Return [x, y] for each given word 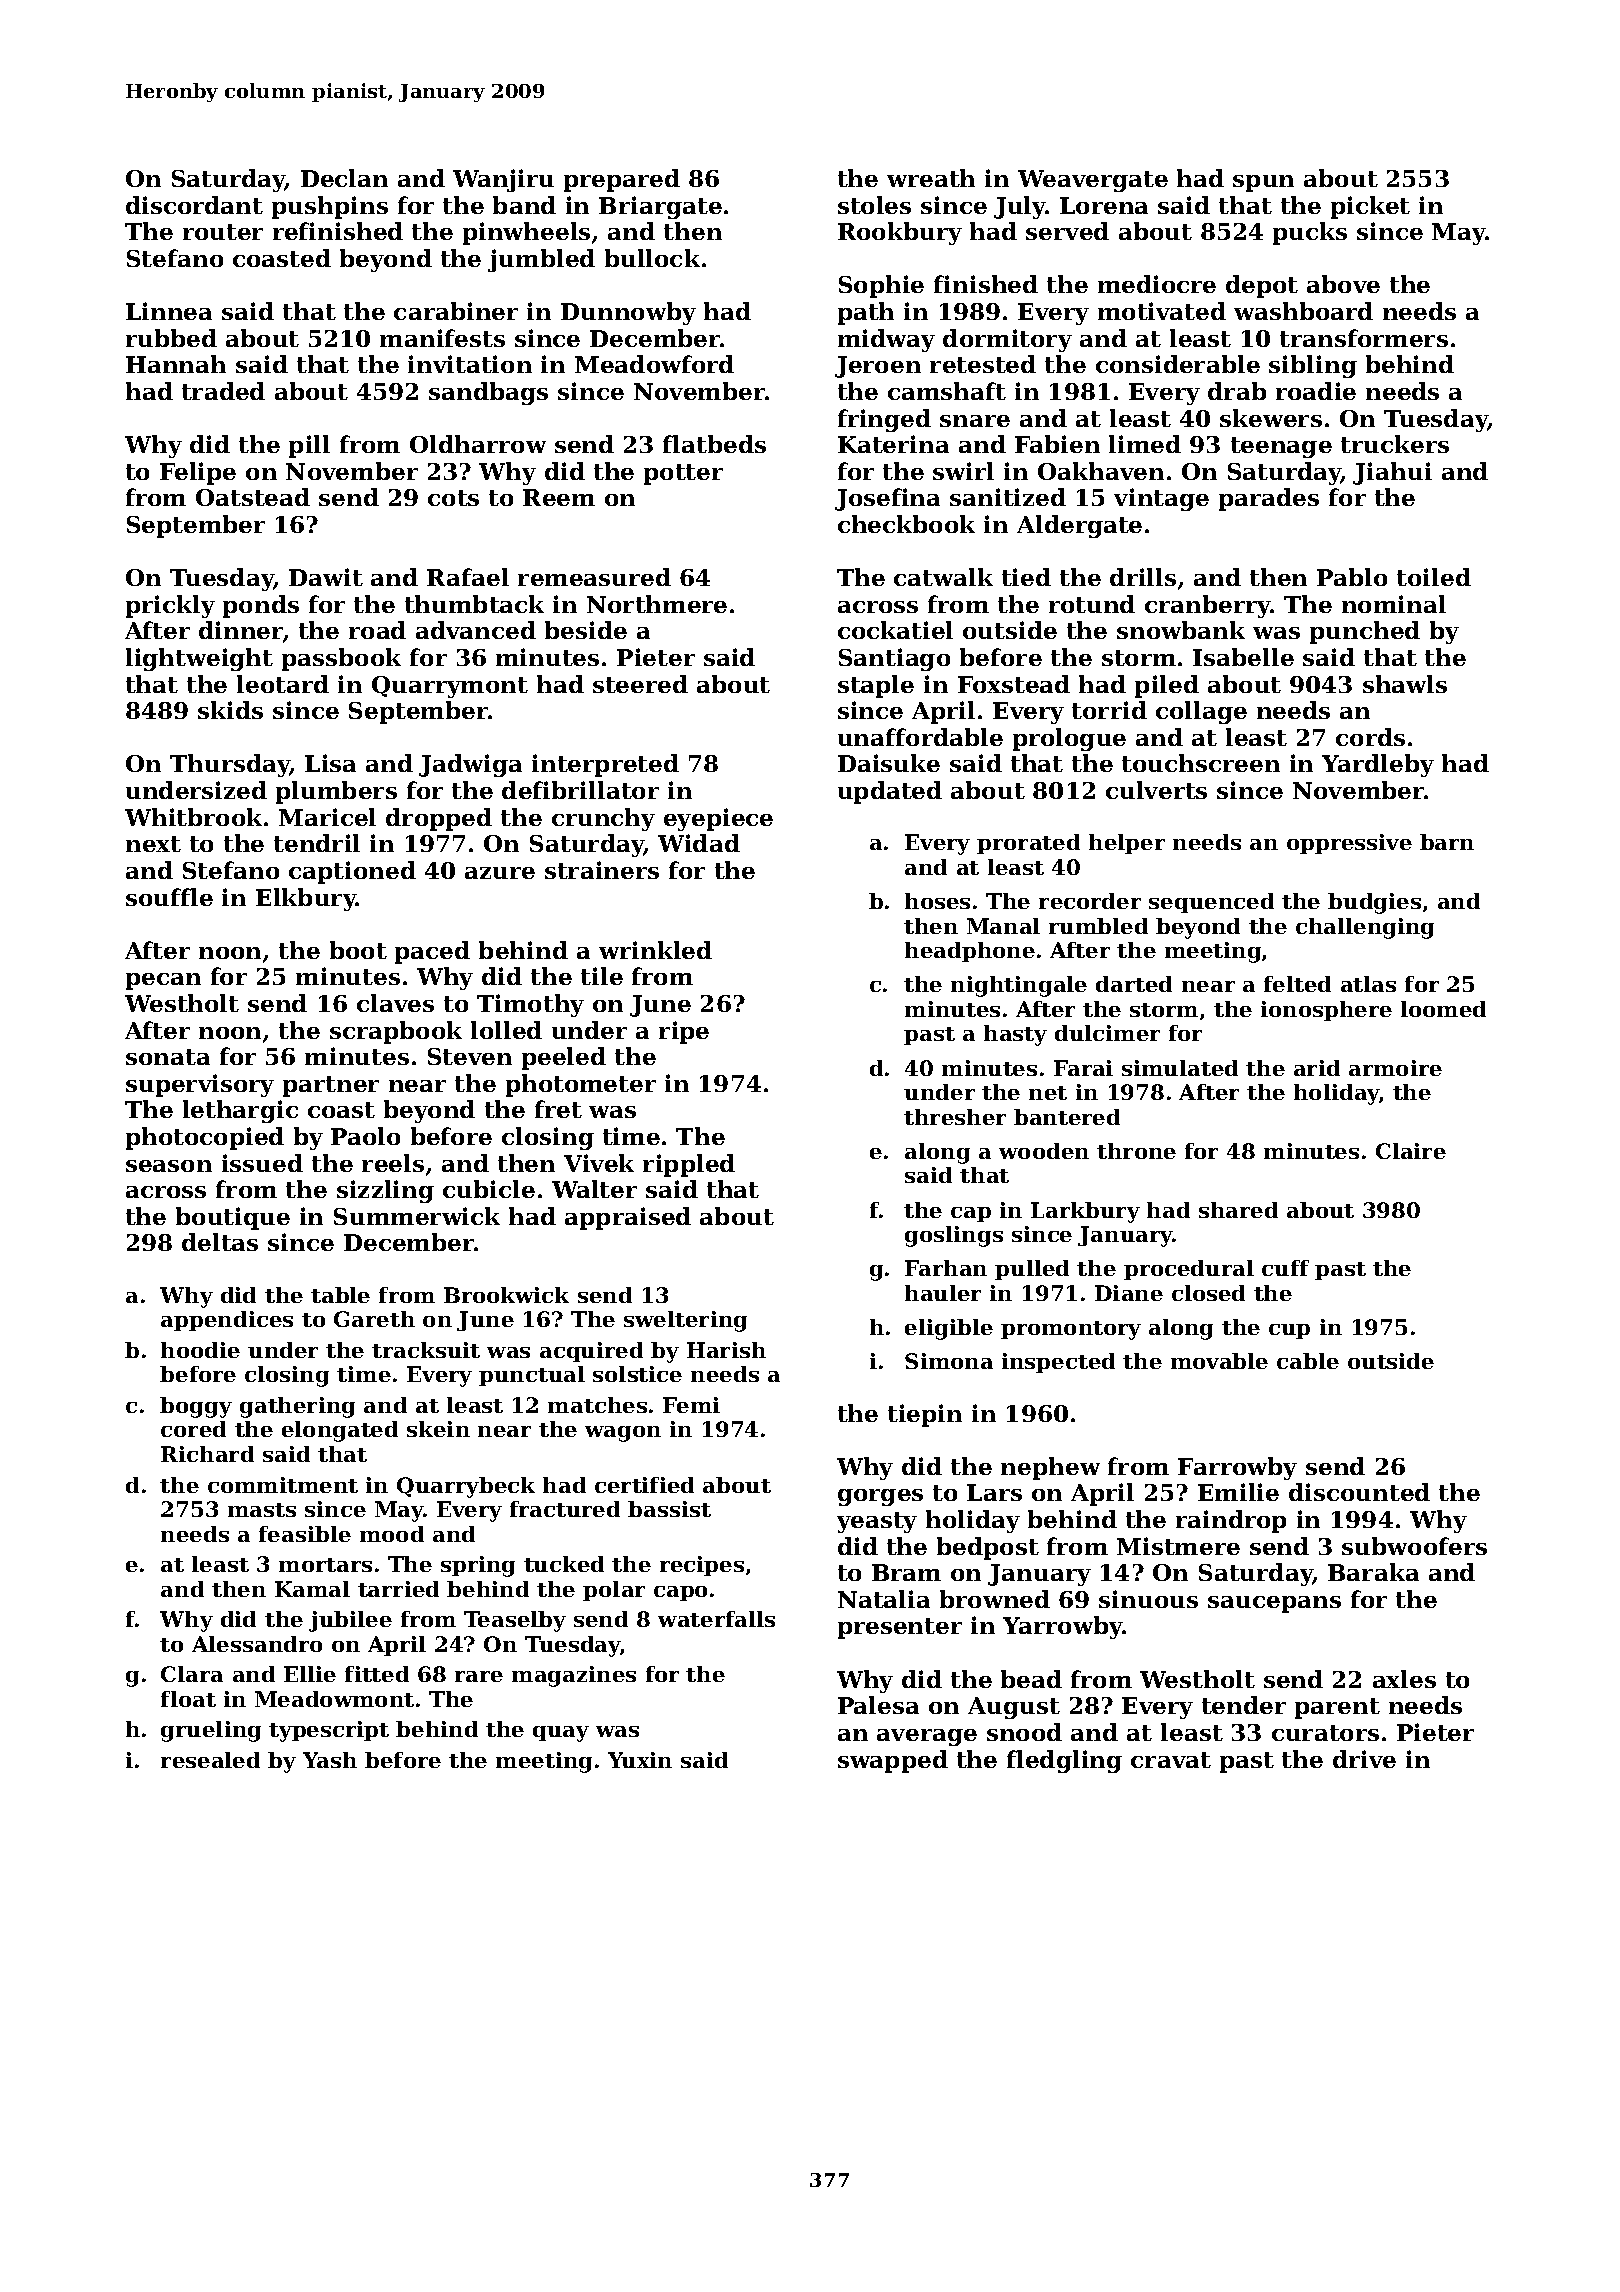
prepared [622, 180]
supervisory [200, 1085]
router [223, 232]
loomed [1443, 1009]
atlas [1368, 984]
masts [262, 1510]
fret [558, 1109]
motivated [1162, 311]
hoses [937, 901]
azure [500, 873]
